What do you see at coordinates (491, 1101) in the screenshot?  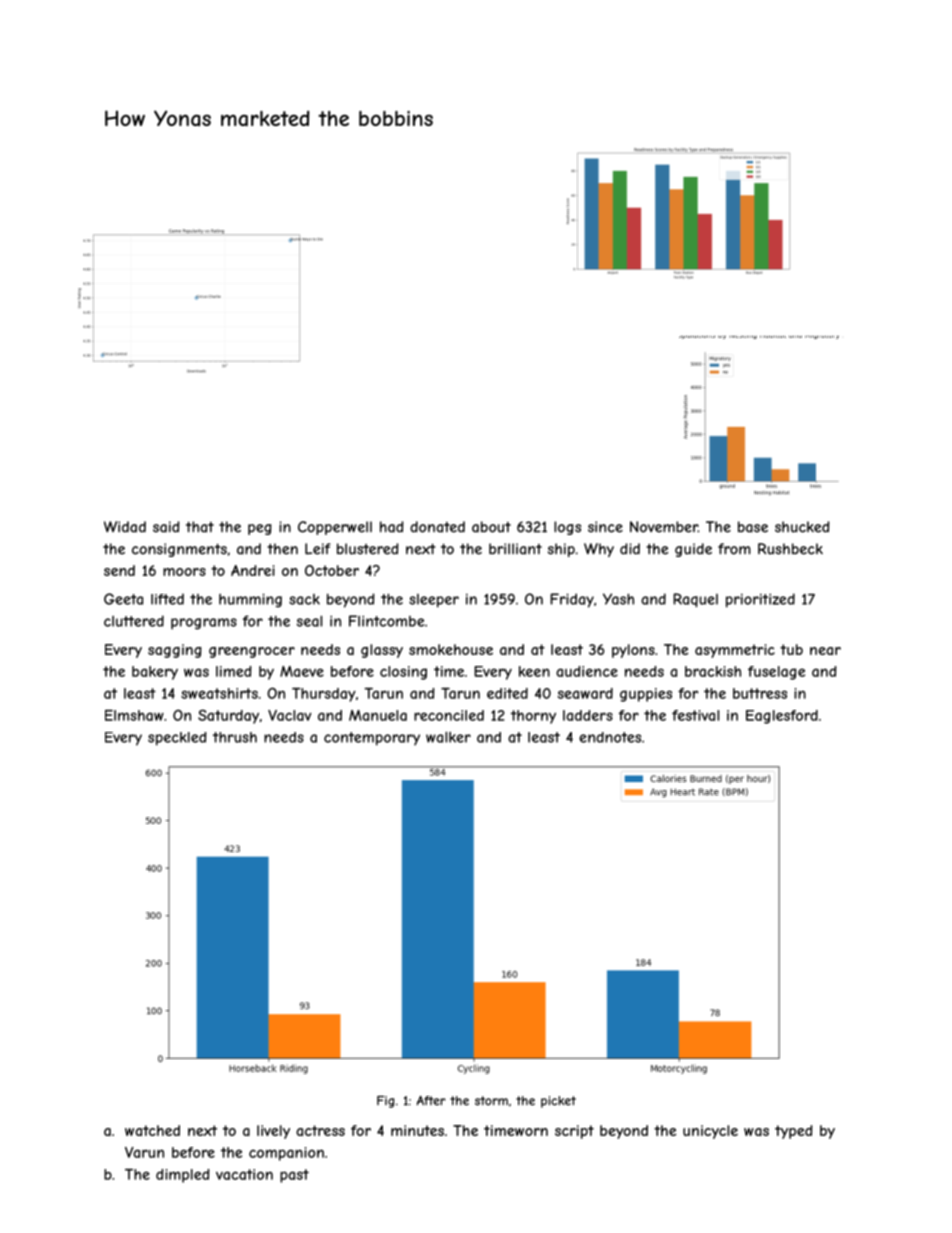 I see `storm` at bounding box center [491, 1101].
